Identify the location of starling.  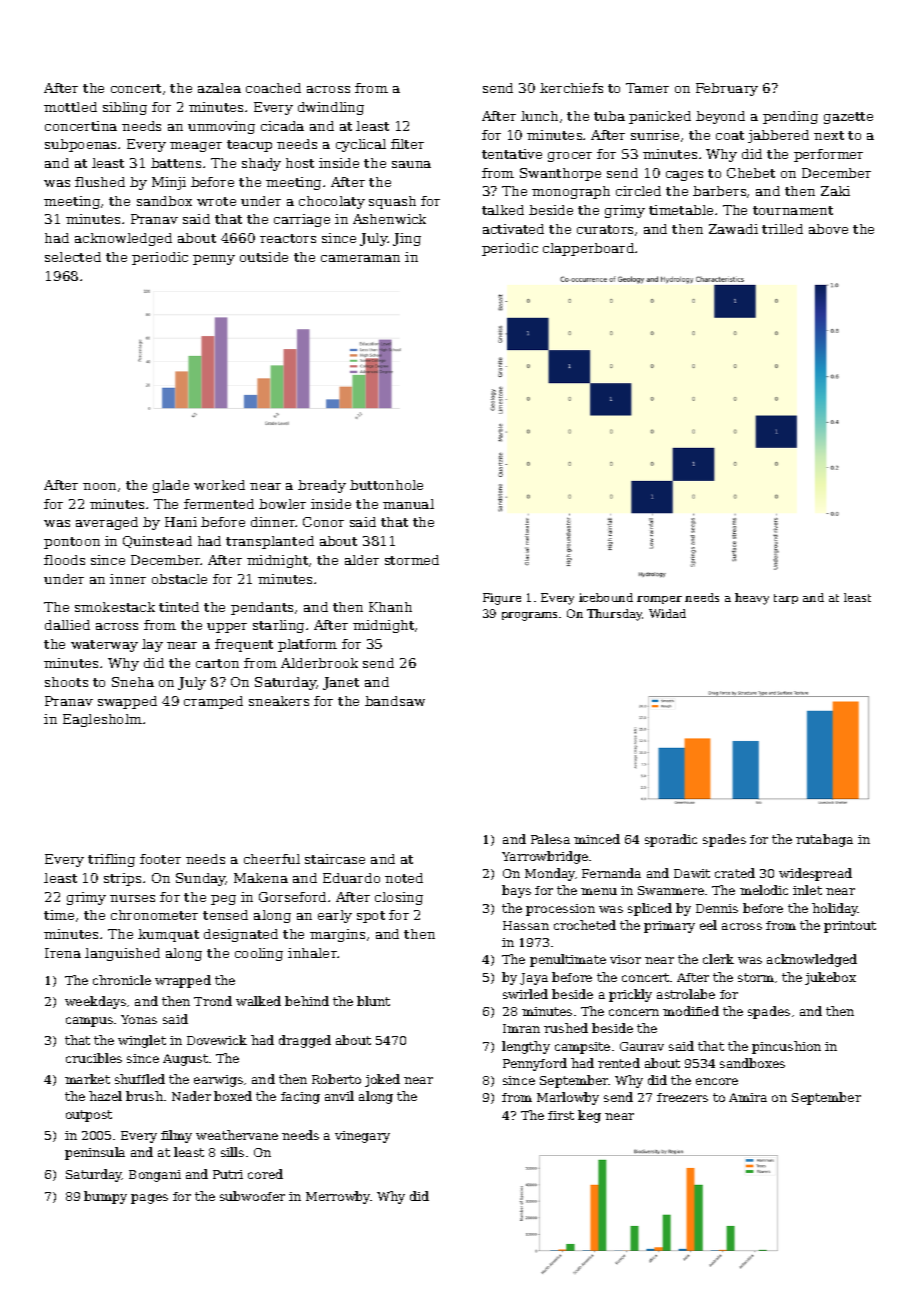
(278, 626).
